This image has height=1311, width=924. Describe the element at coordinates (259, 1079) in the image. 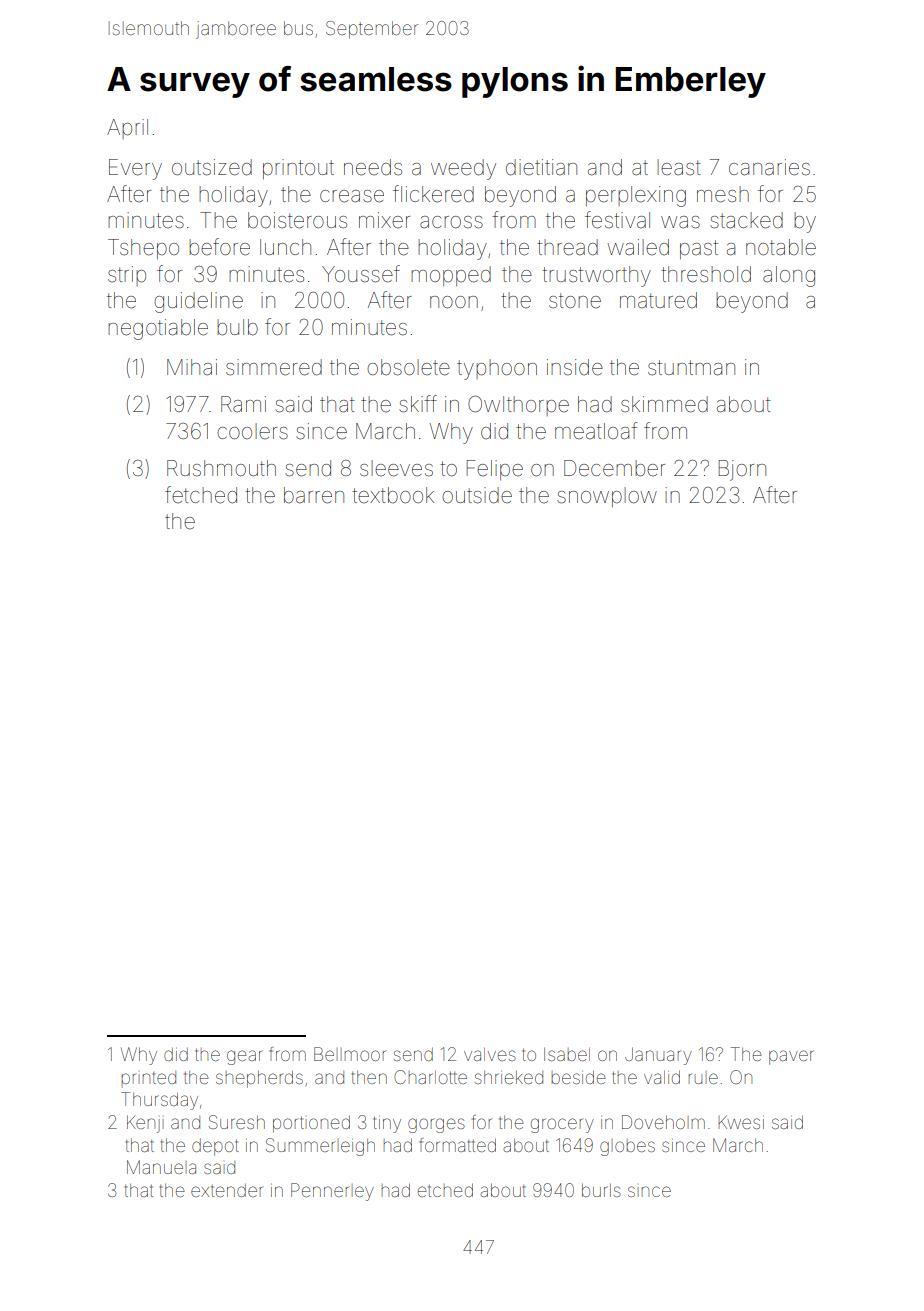

I see `shepherds` at that location.
